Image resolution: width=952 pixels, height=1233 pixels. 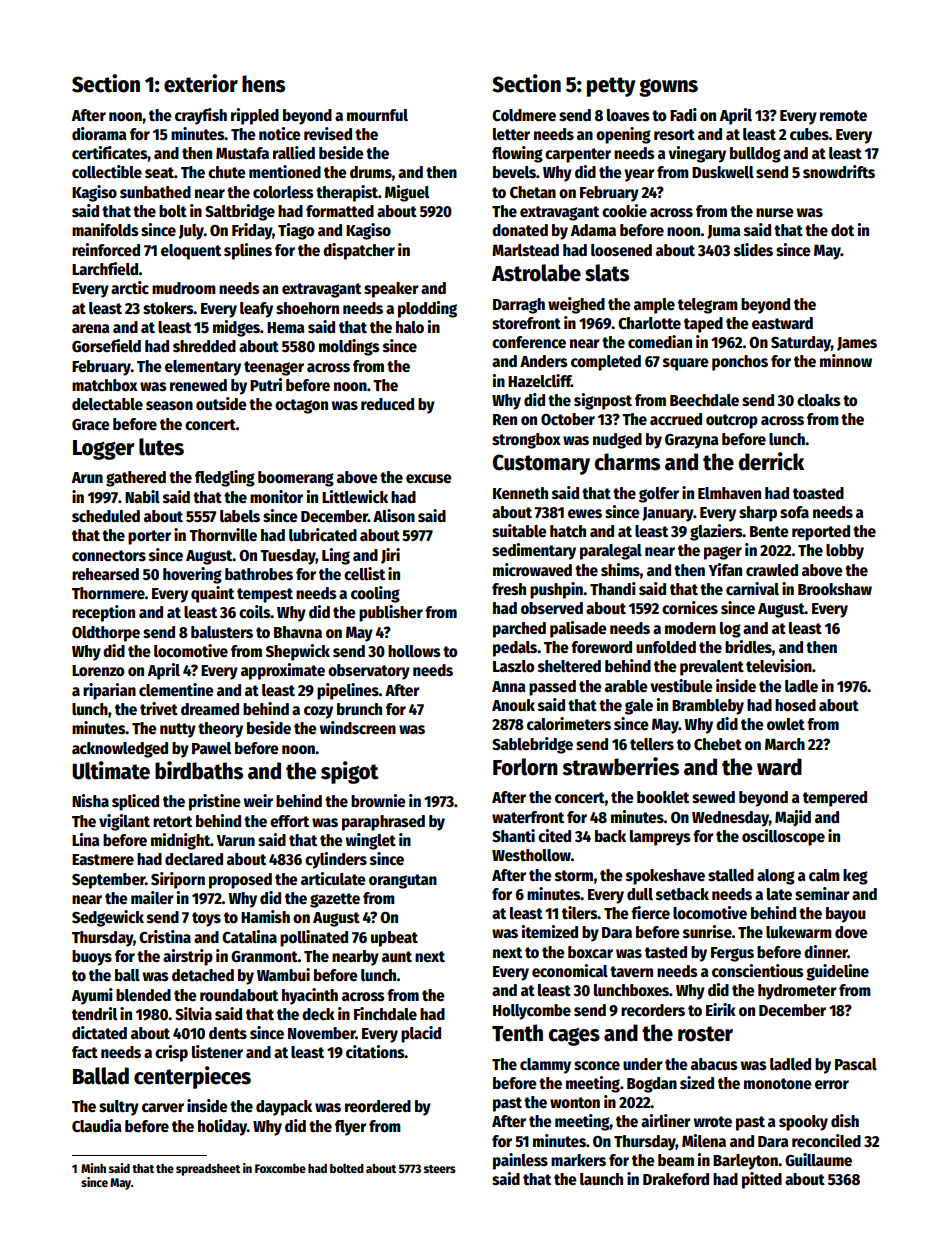 What do you see at coordinates (797, 992) in the screenshot?
I see `hydrometer` at bounding box center [797, 992].
